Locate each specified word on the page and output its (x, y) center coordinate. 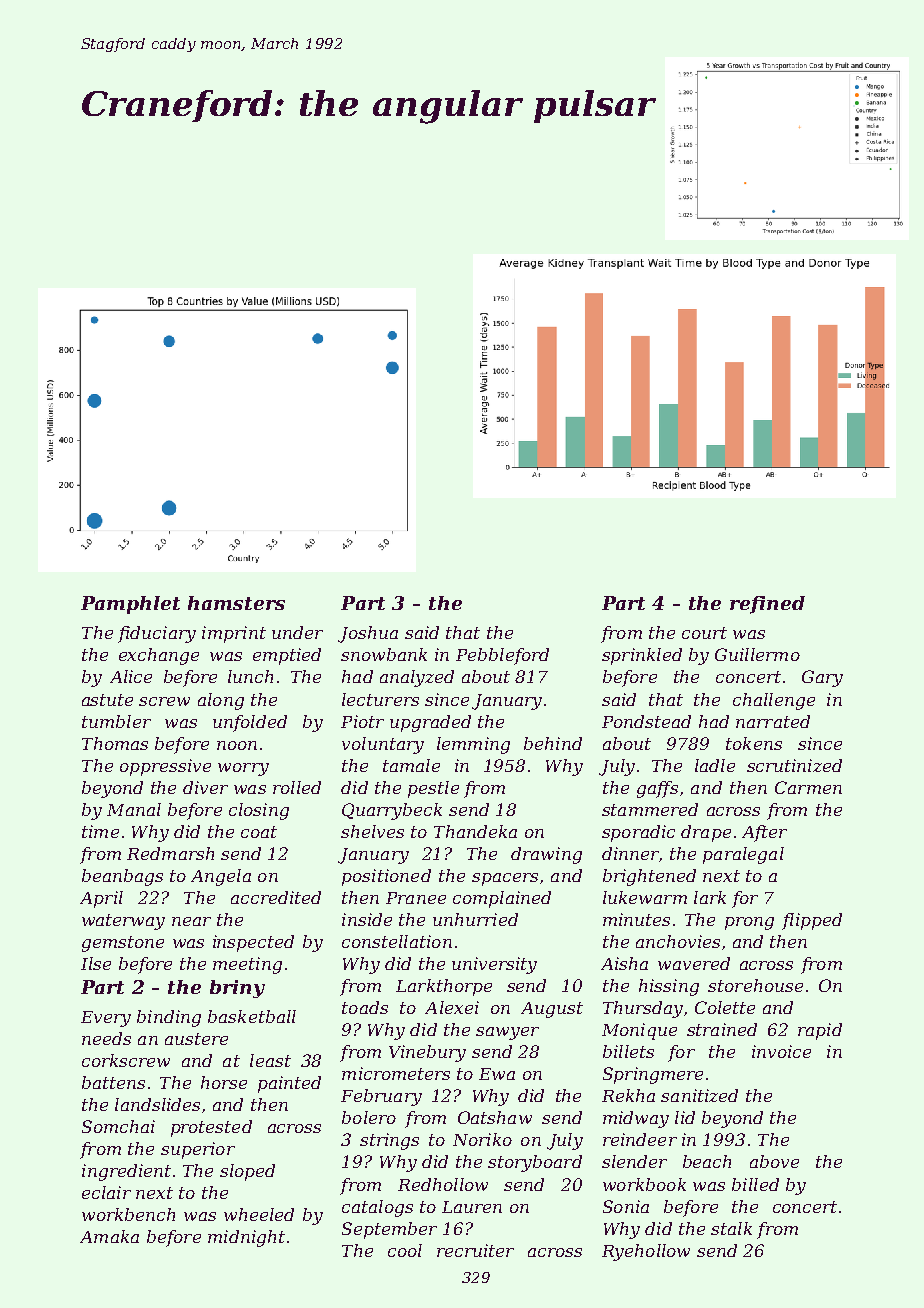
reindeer (640, 1139)
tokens (754, 743)
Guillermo (757, 654)
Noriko (482, 1139)
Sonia (626, 1206)
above (774, 1161)
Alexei (452, 1007)
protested (211, 1128)
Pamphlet (130, 605)
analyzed (417, 678)
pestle (433, 789)
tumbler (116, 721)
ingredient (126, 1172)
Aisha (624, 963)
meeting (247, 965)
